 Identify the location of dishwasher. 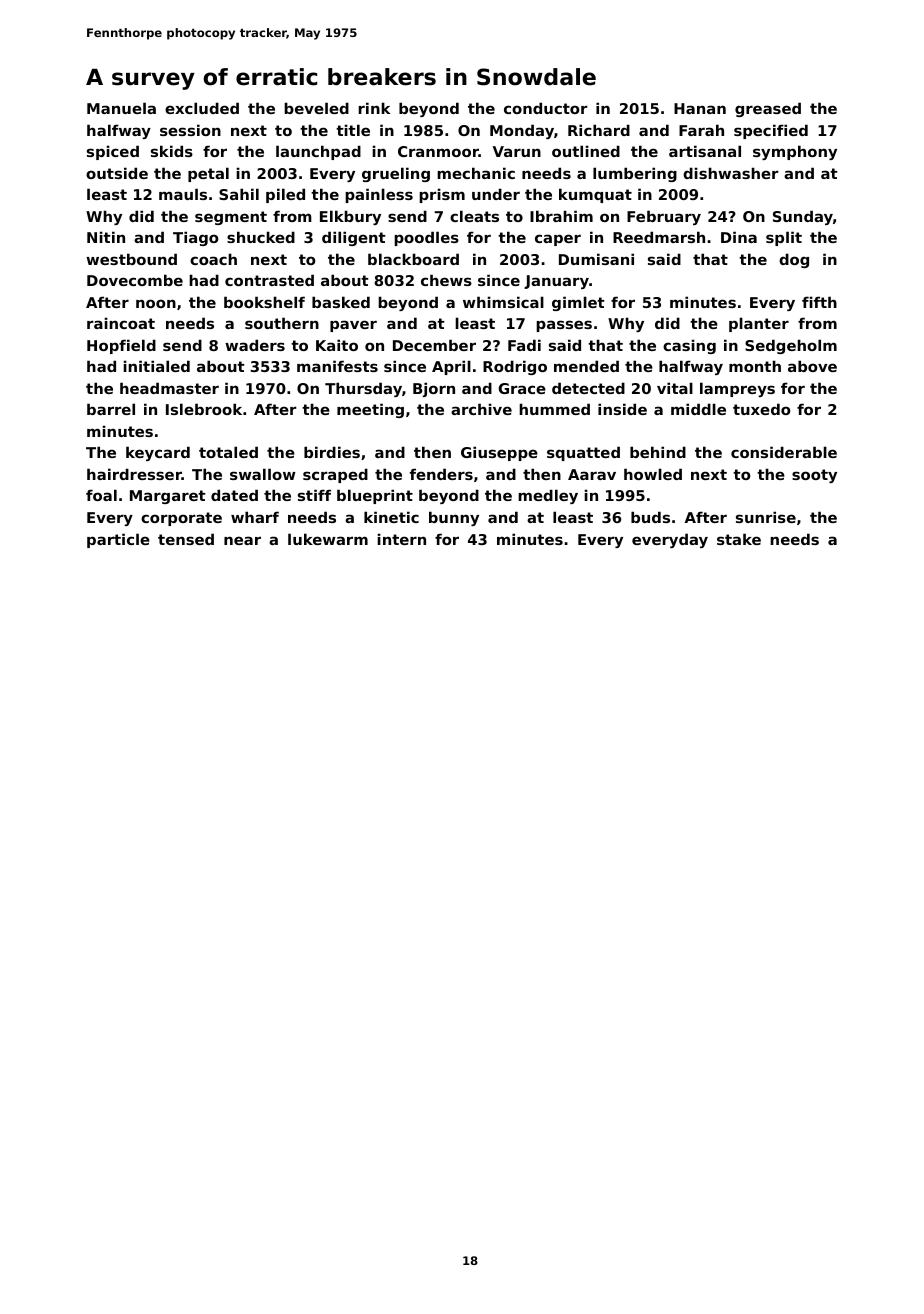
(731, 173).
